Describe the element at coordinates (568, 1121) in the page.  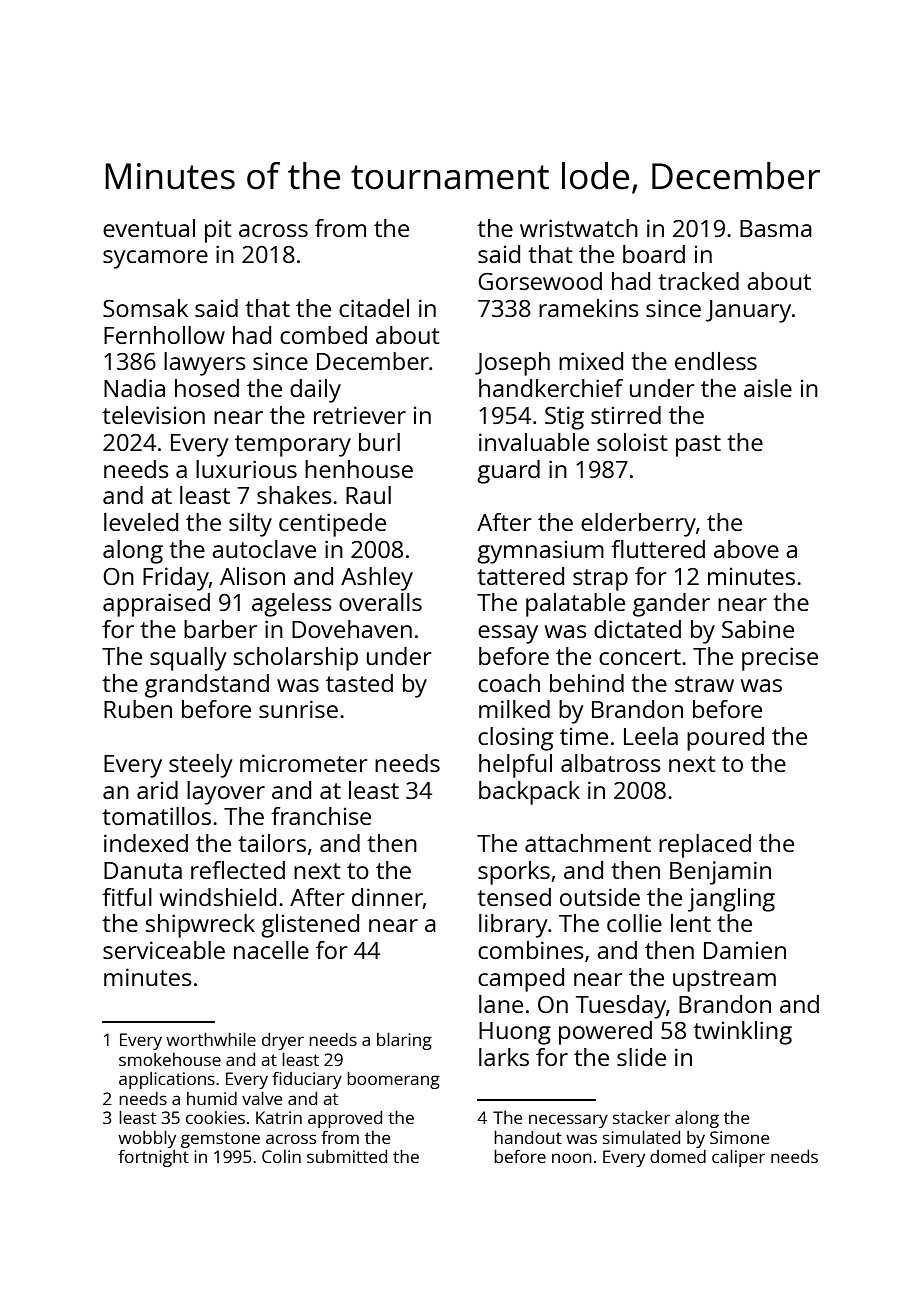
I see `necessary` at that location.
